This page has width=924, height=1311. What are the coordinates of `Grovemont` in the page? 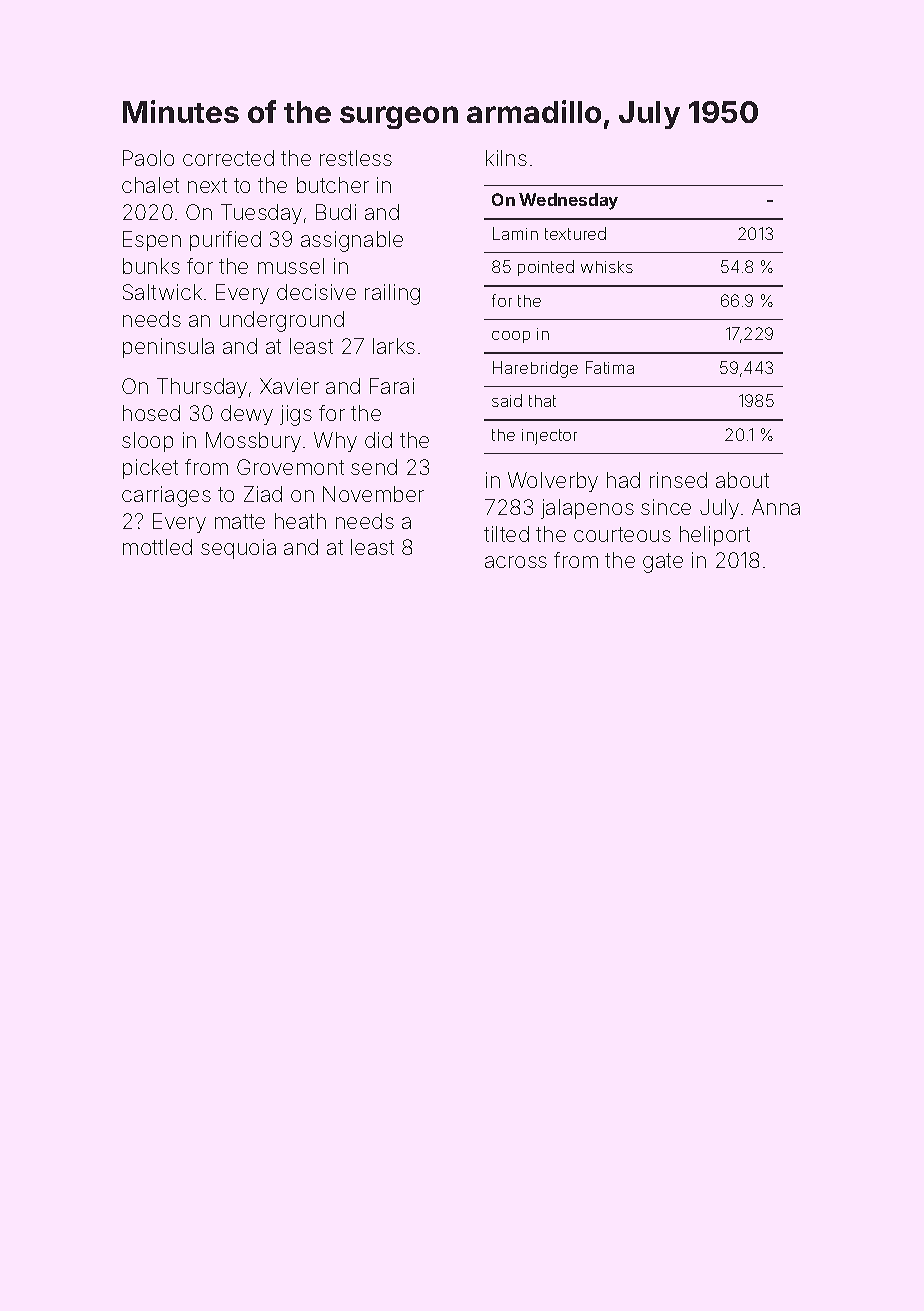 It's located at (290, 467).
